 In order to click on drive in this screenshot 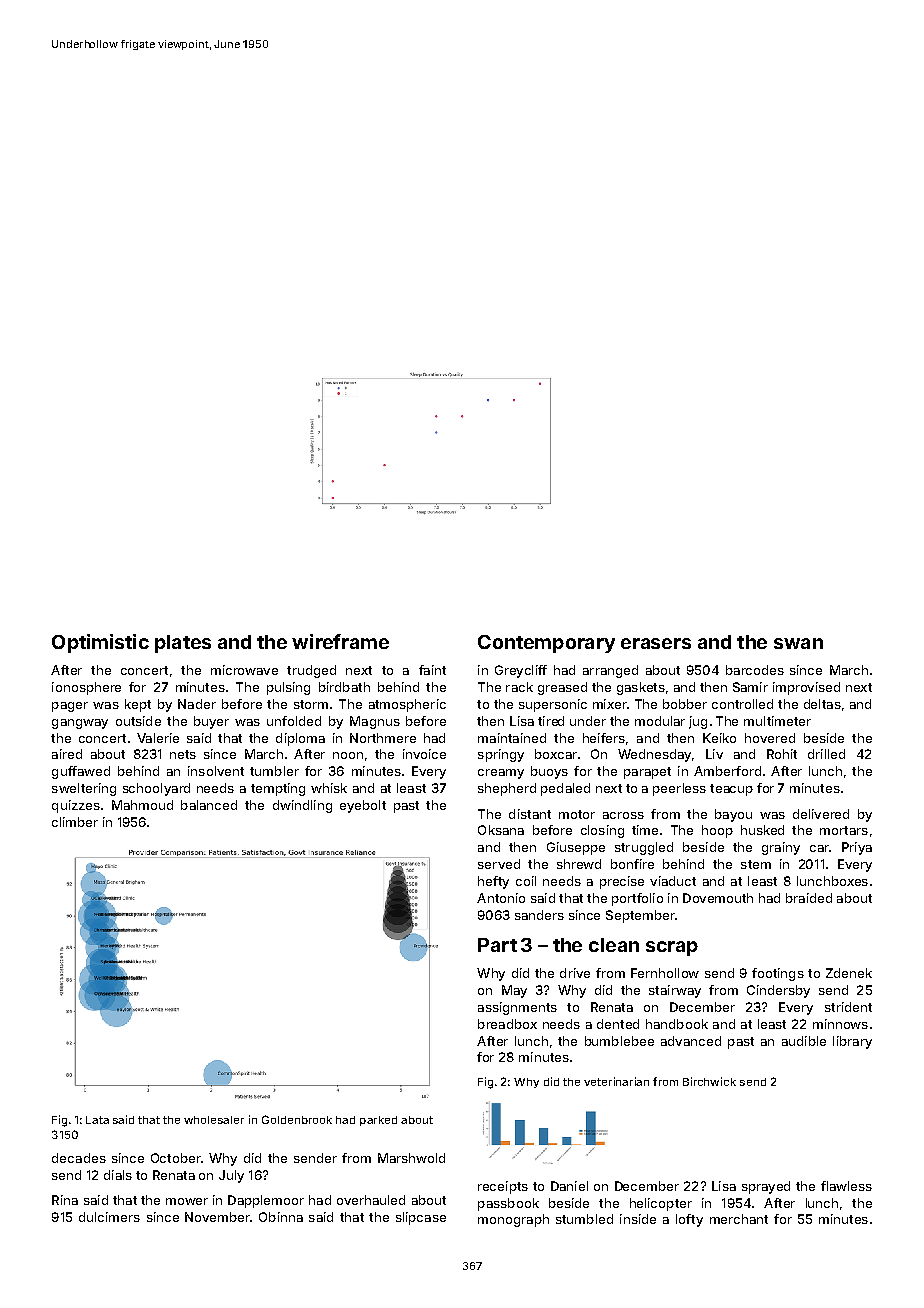, I will do `click(575, 973)`.
